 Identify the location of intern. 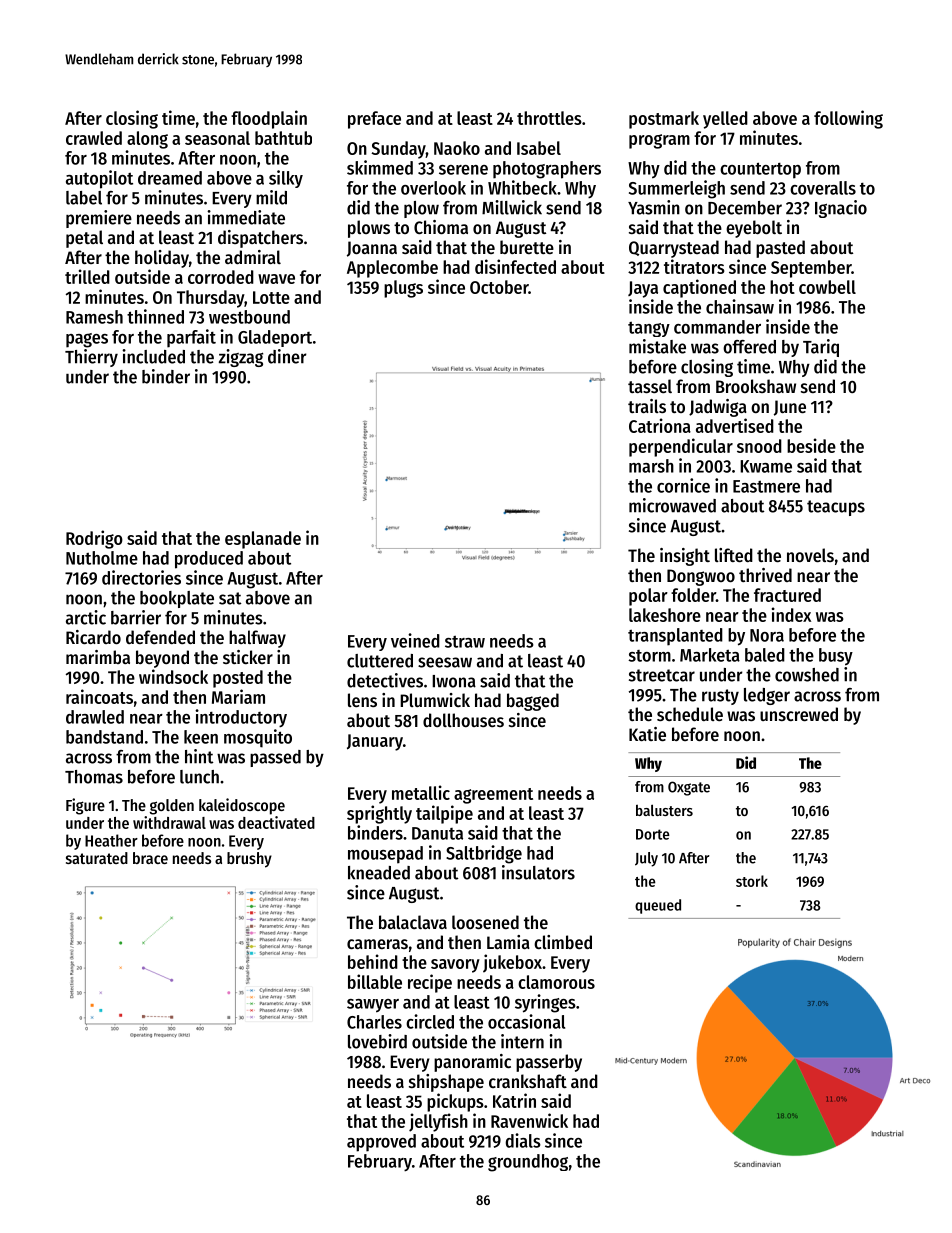
(522, 1041).
